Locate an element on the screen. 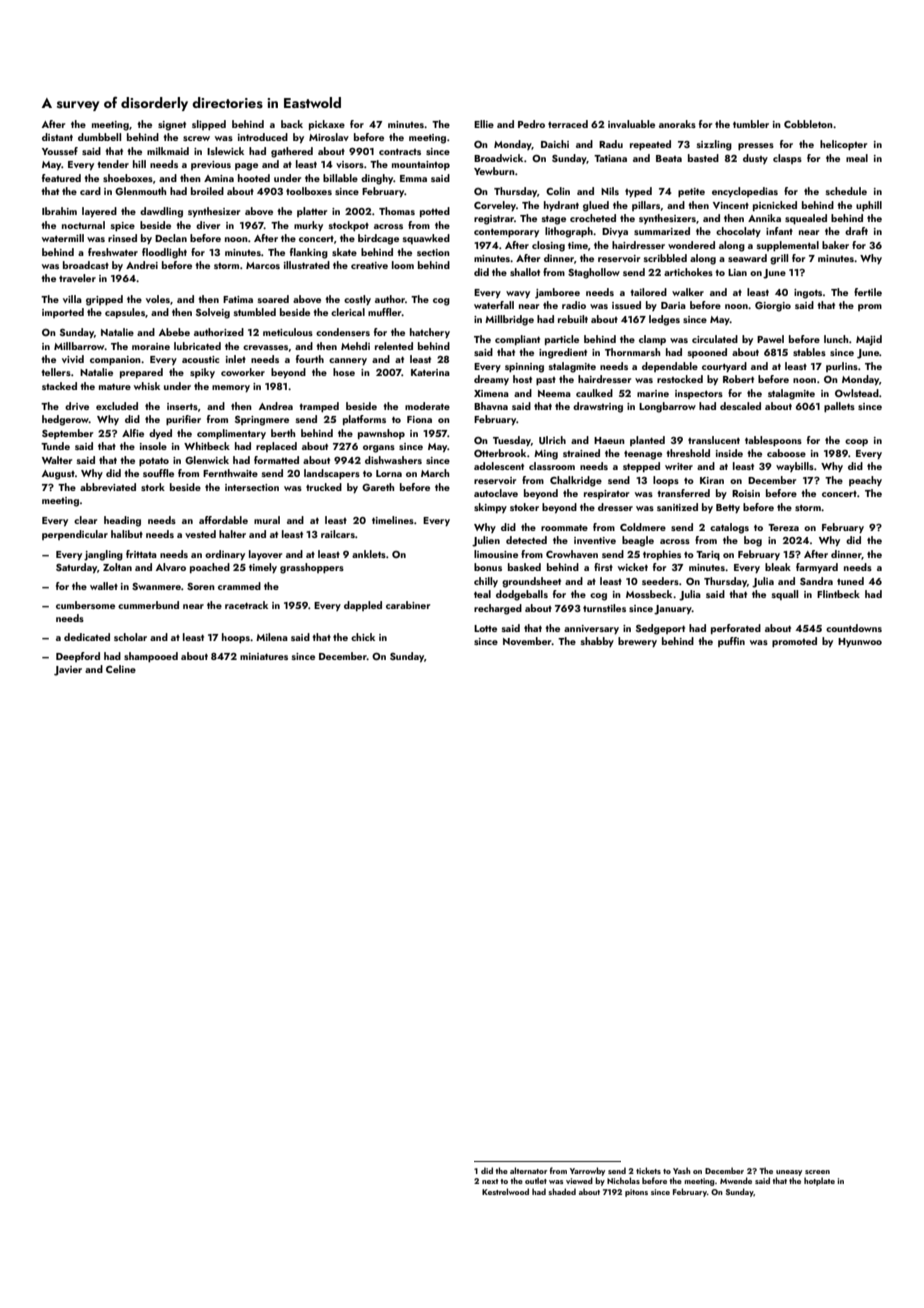  caulked is located at coordinates (594, 393).
